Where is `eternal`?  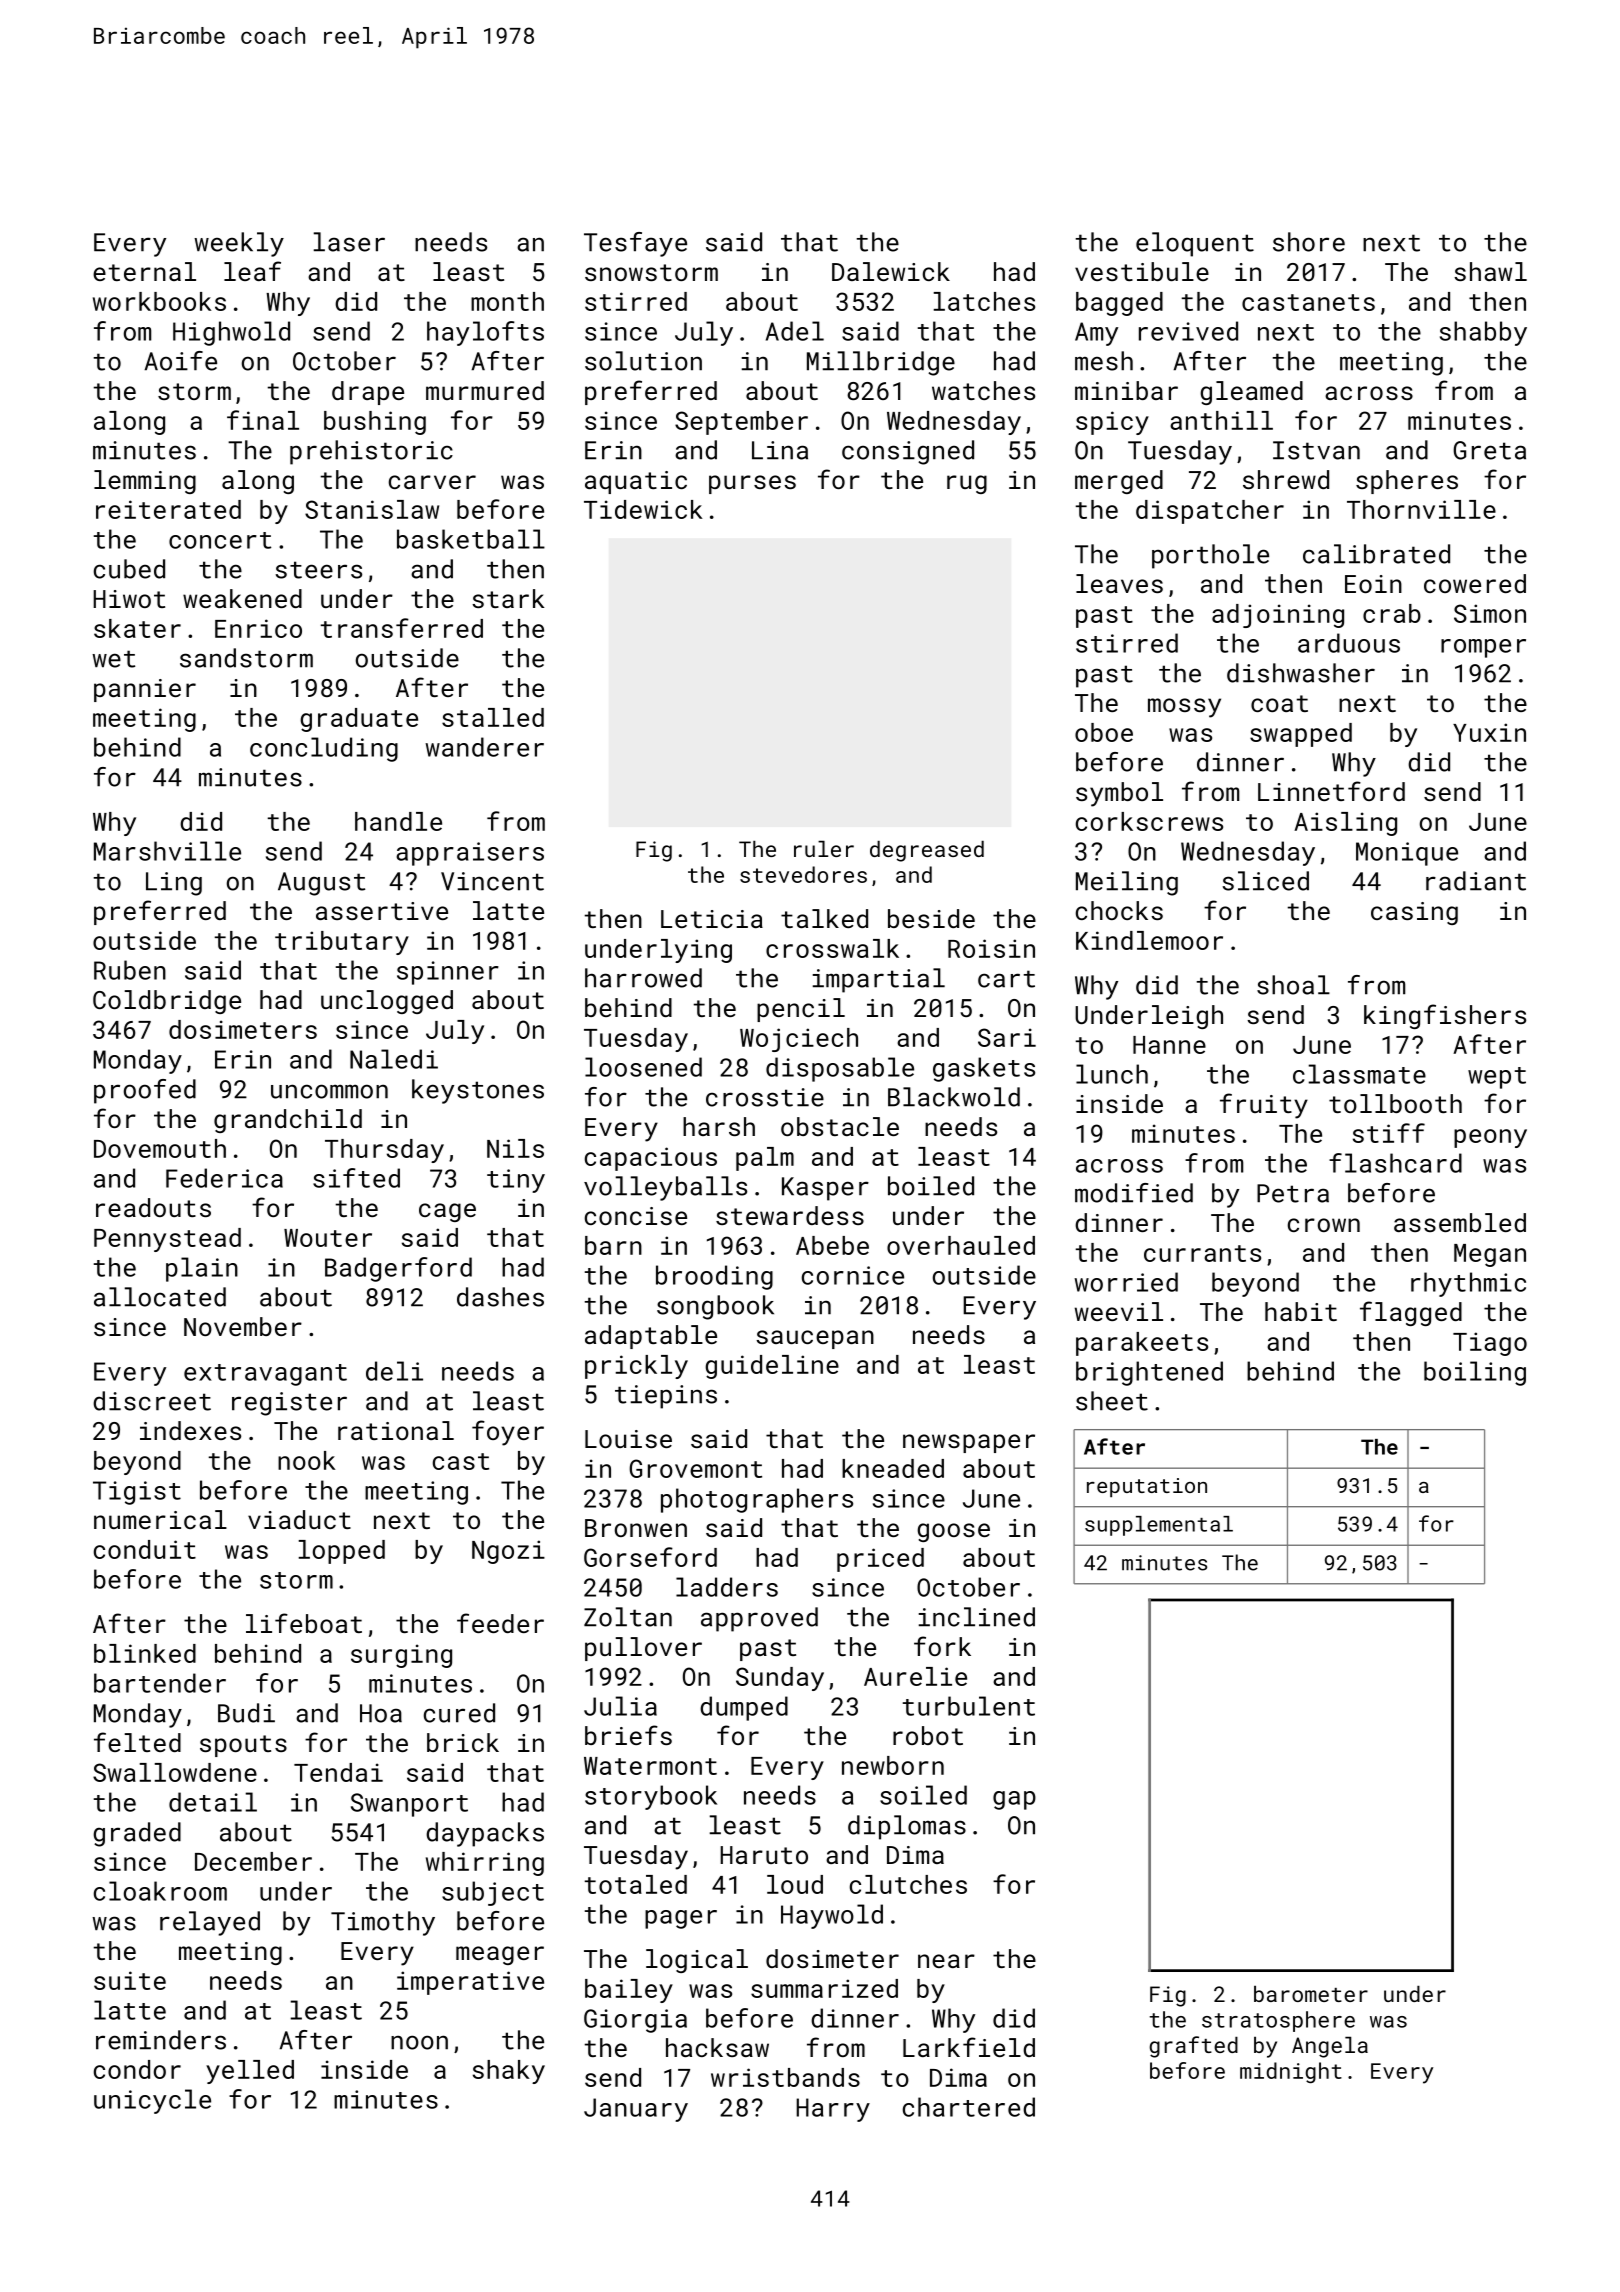
eternal is located at coordinates (144, 271).
